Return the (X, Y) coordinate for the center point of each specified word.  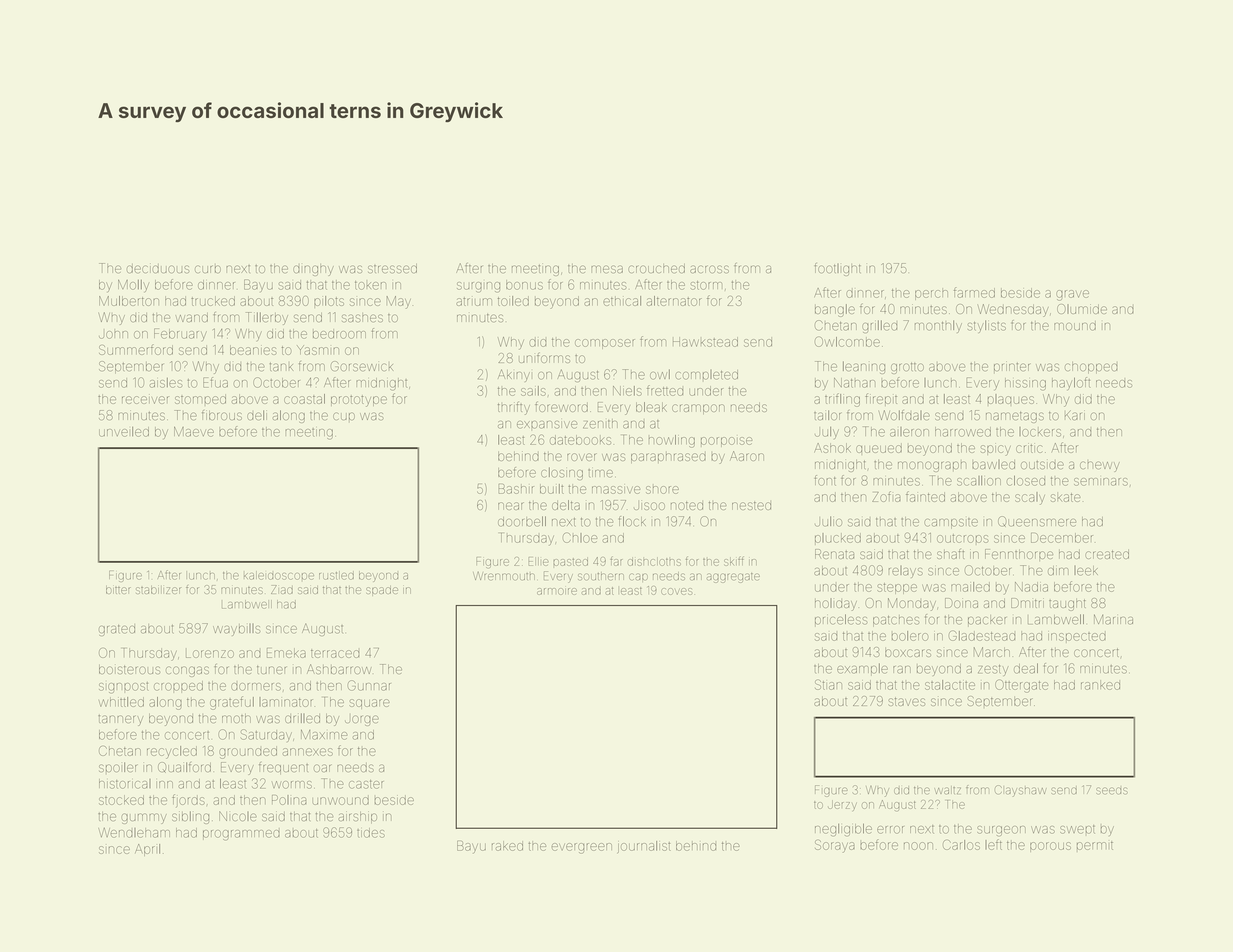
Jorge (362, 720)
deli (257, 415)
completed (706, 375)
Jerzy (842, 805)
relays (906, 572)
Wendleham (134, 833)
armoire (557, 591)
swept (1077, 829)
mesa (607, 269)
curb (208, 269)
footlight (837, 269)
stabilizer (158, 590)
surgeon (1001, 831)
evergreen (582, 848)
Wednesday (1013, 310)
